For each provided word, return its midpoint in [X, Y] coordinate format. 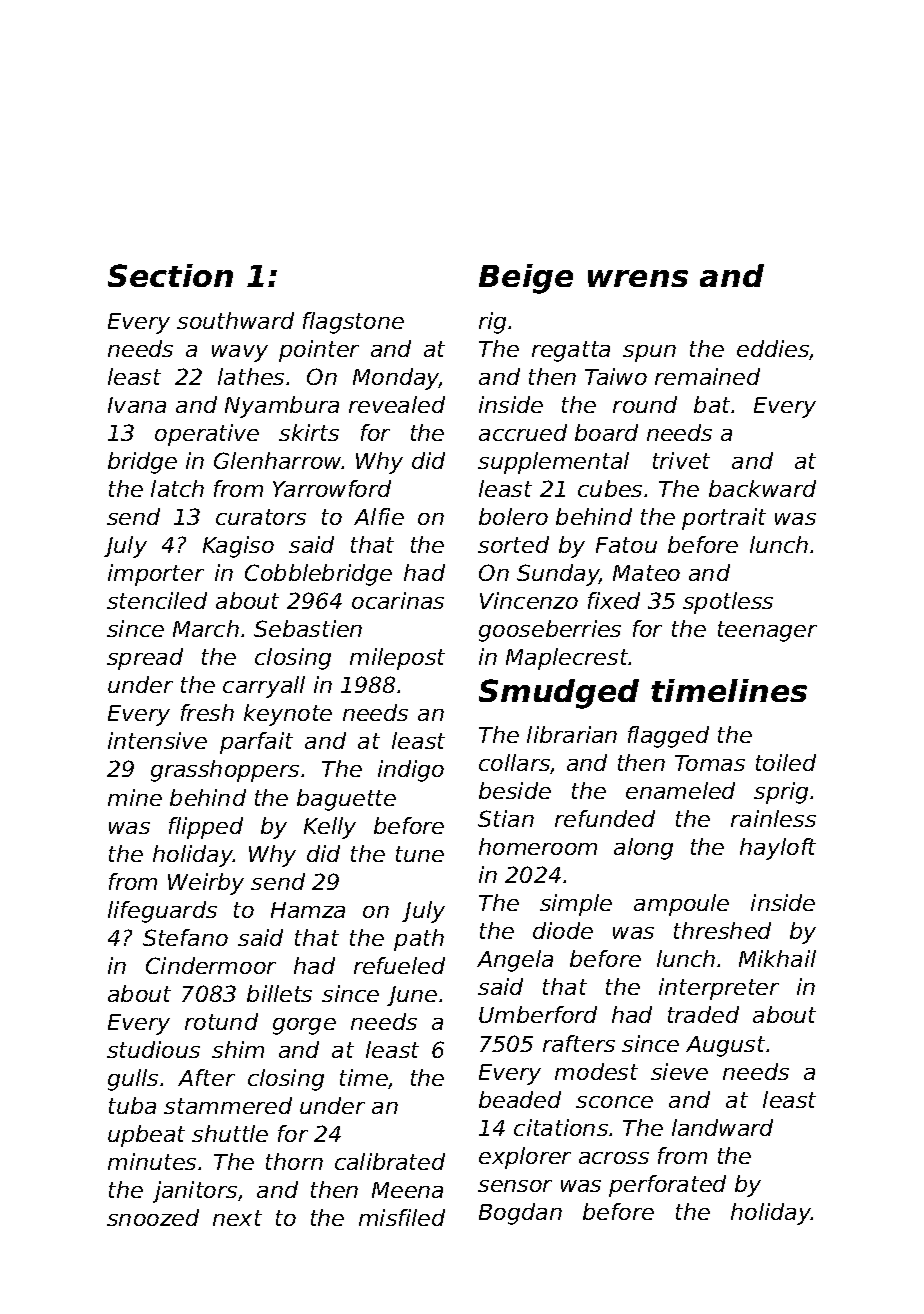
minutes [152, 1161]
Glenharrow [278, 460]
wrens [638, 278]
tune [420, 854]
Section [170, 275]
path [419, 940]
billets [279, 993]
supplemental [553, 463]
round [645, 404]
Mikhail [777, 958]
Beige [526, 279]
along [643, 849]
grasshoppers [225, 771]
